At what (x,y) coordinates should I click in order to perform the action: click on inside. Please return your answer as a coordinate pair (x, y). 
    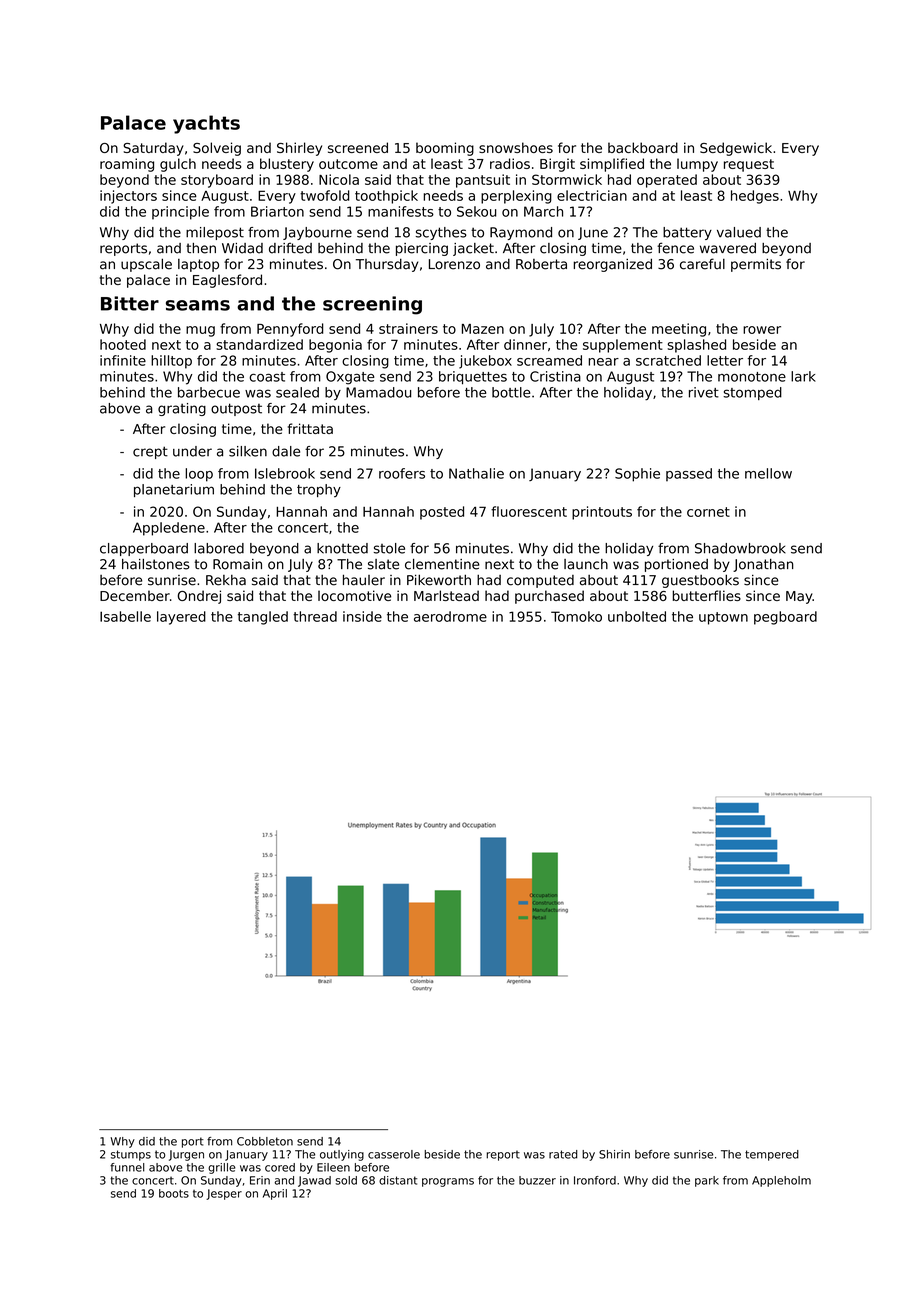
    Looking at the image, I should click on (362, 616).
